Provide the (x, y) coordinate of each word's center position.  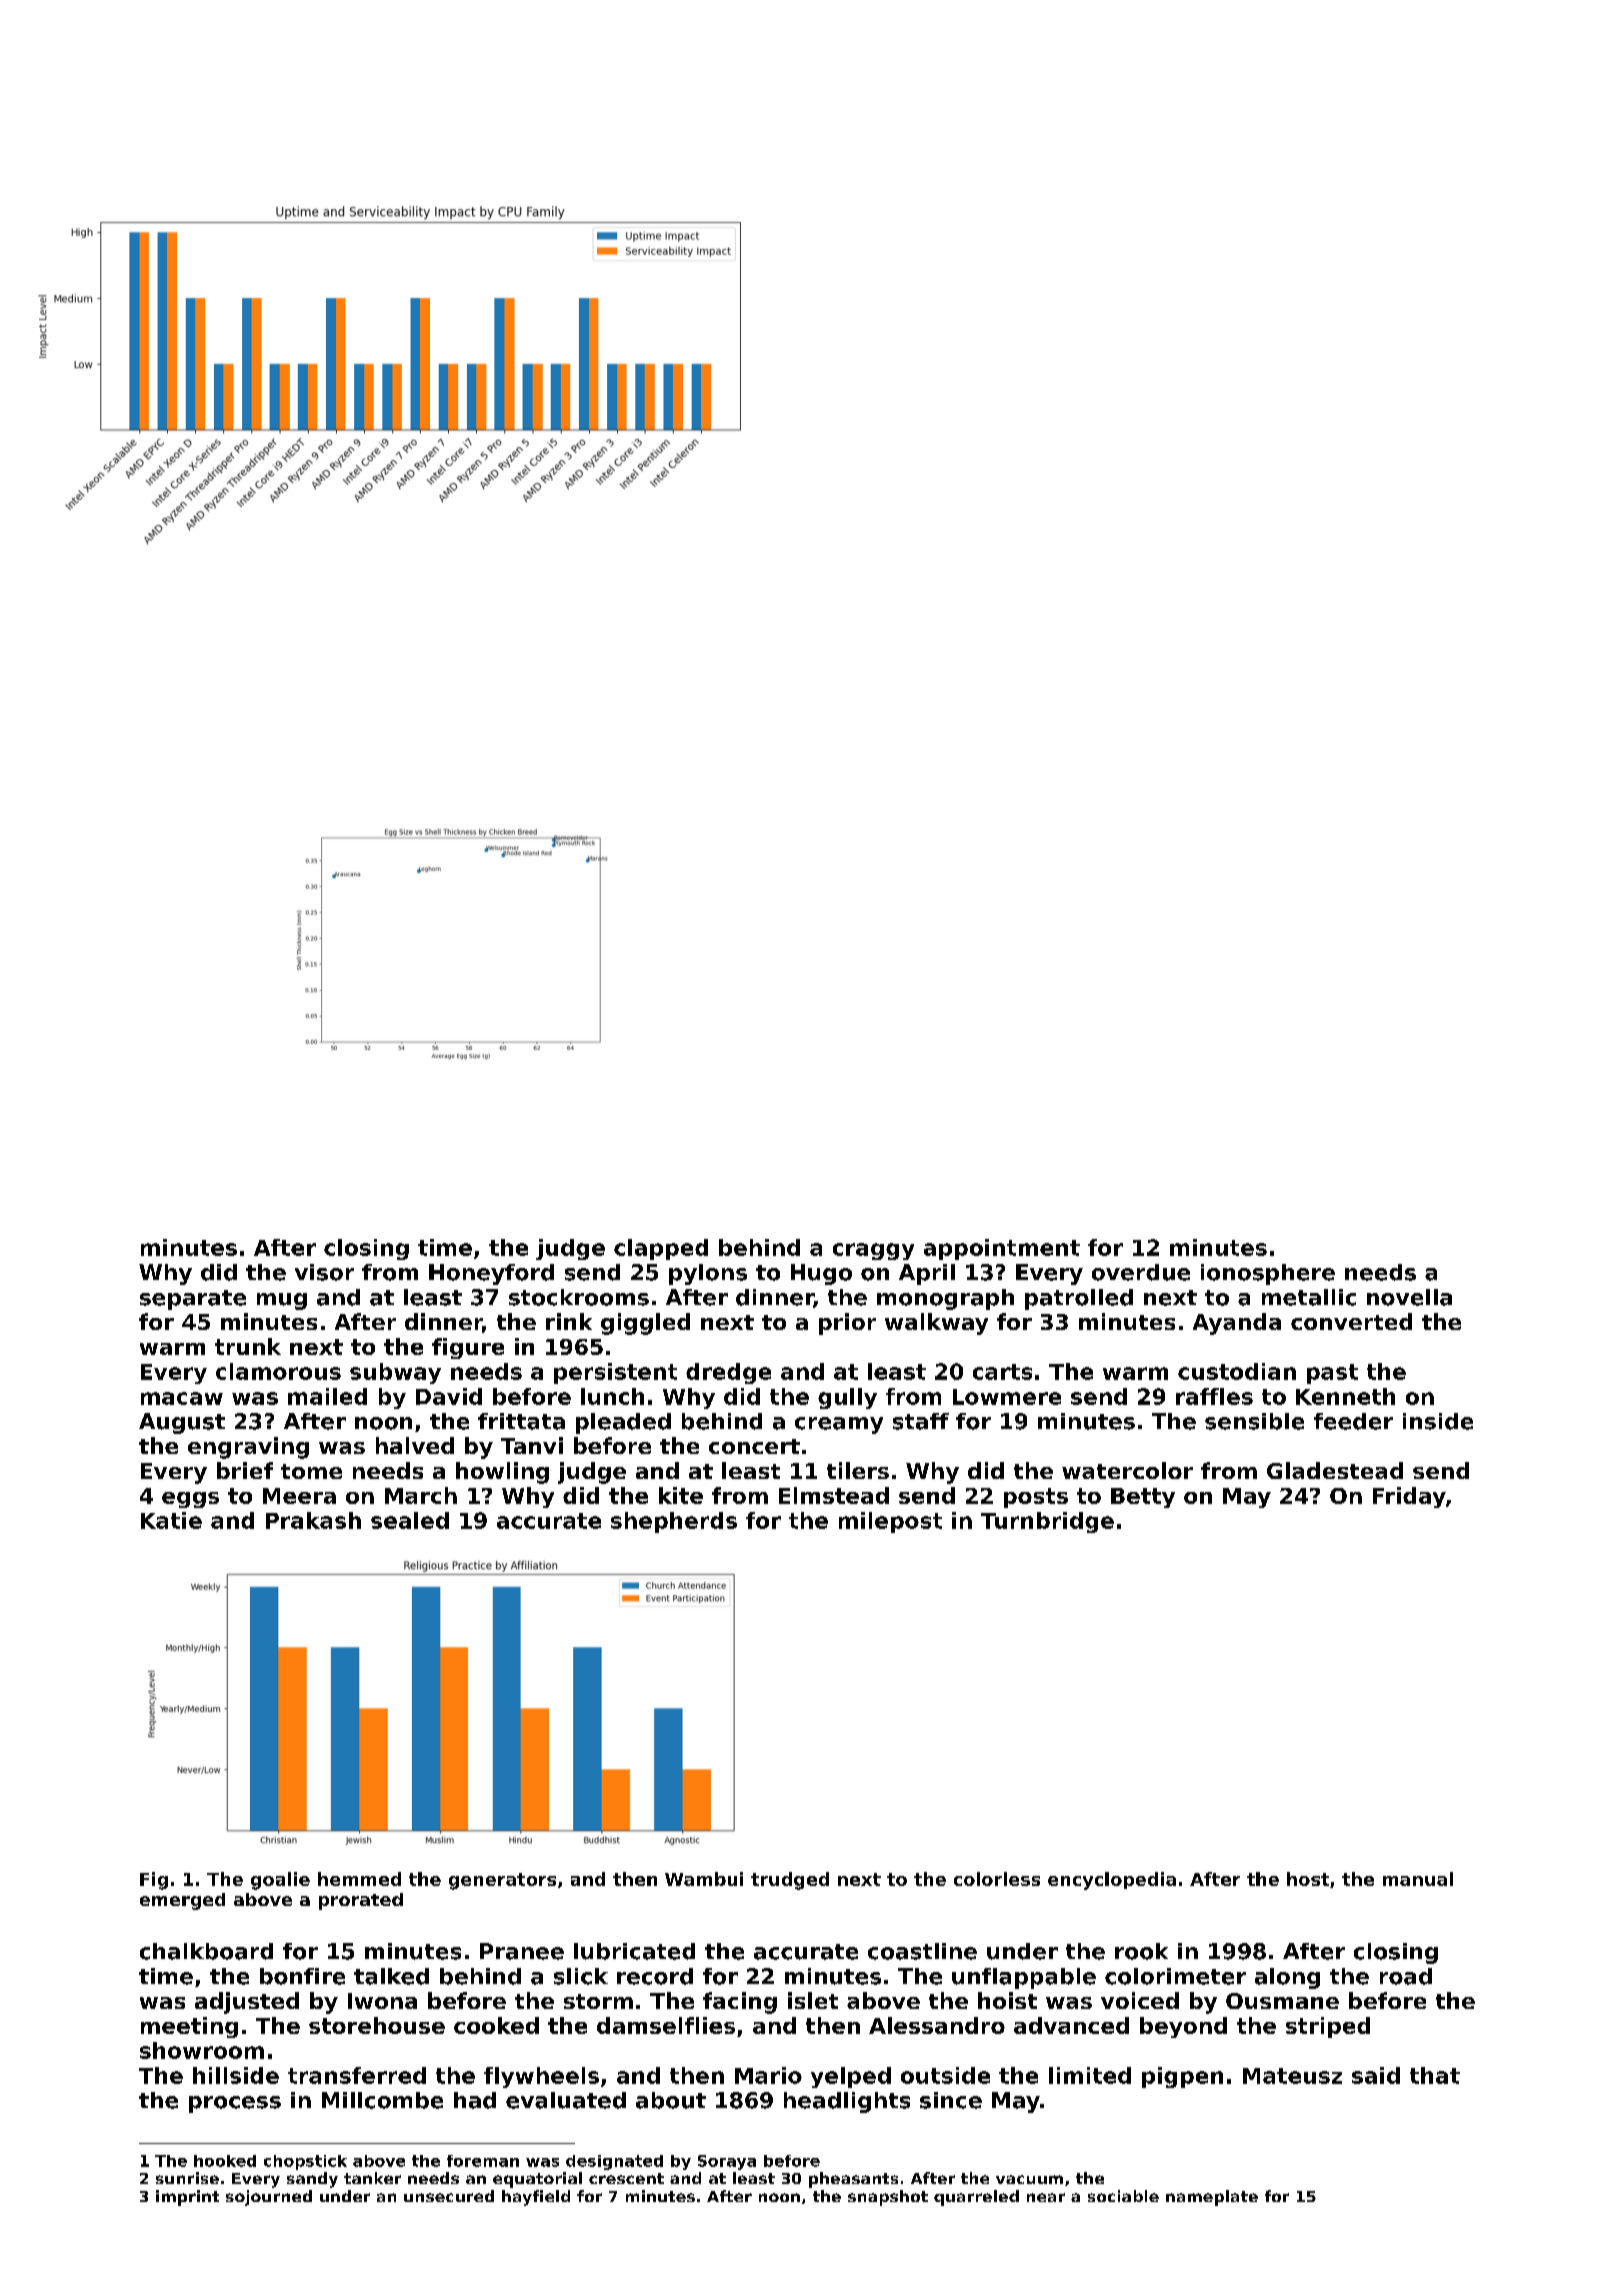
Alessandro (937, 2025)
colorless (997, 1879)
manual (1418, 1879)
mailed (327, 1396)
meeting (189, 2027)
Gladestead (1335, 1470)
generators (502, 1881)
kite (681, 1495)
